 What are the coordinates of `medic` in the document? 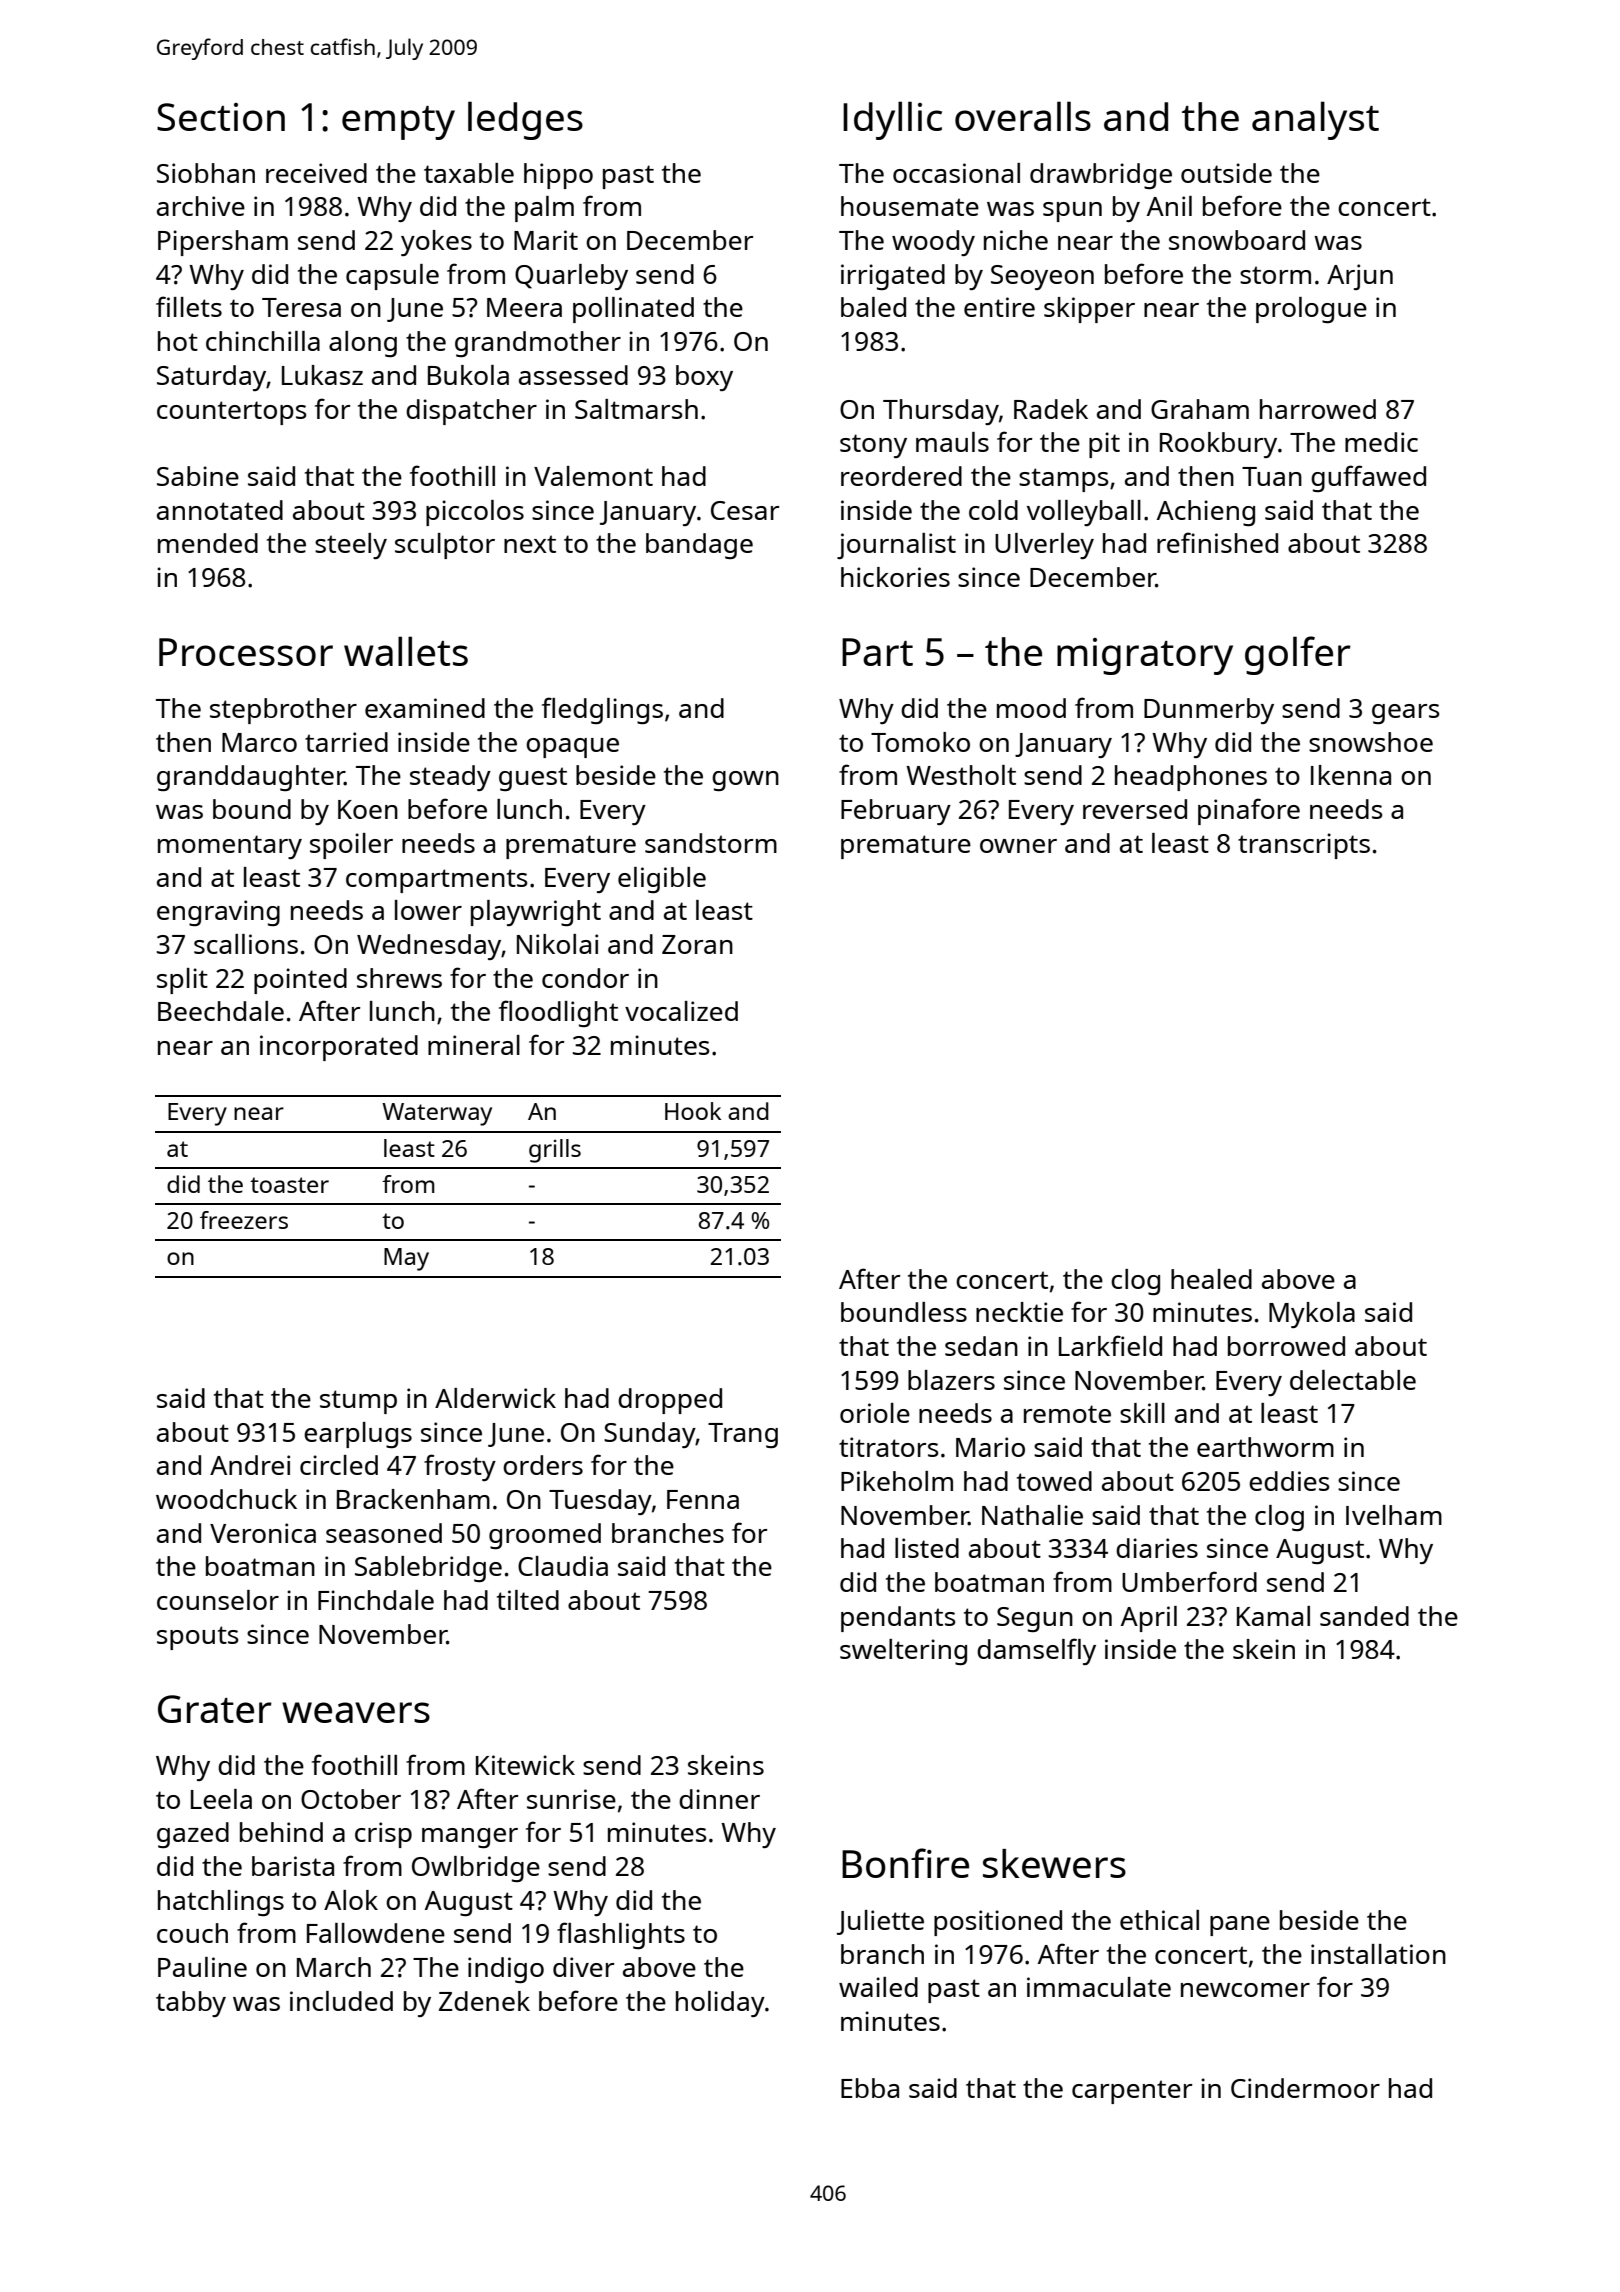 It's located at (1381, 442).
